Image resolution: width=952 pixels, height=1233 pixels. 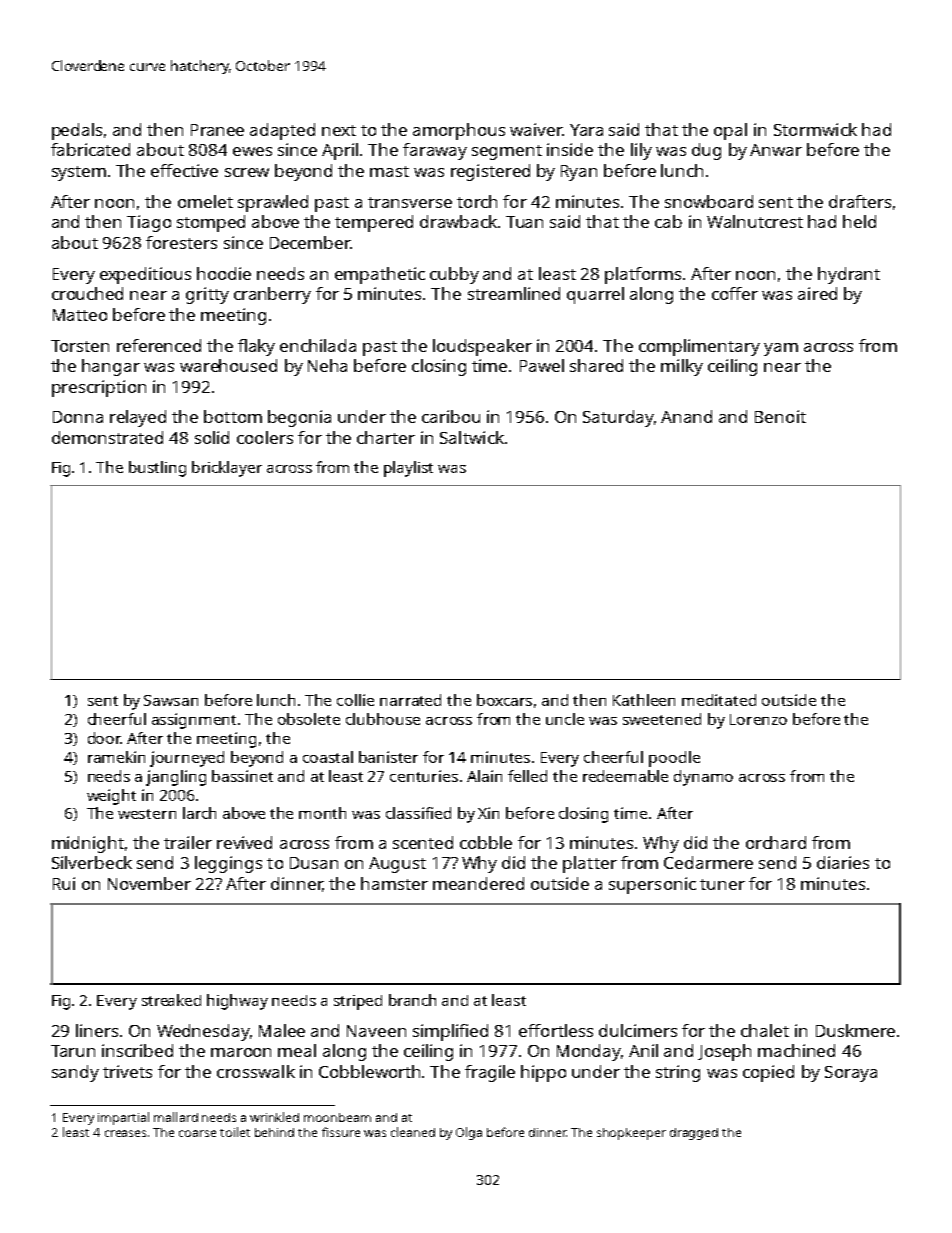 What do you see at coordinates (339, 130) in the document?
I see `next` at bounding box center [339, 130].
